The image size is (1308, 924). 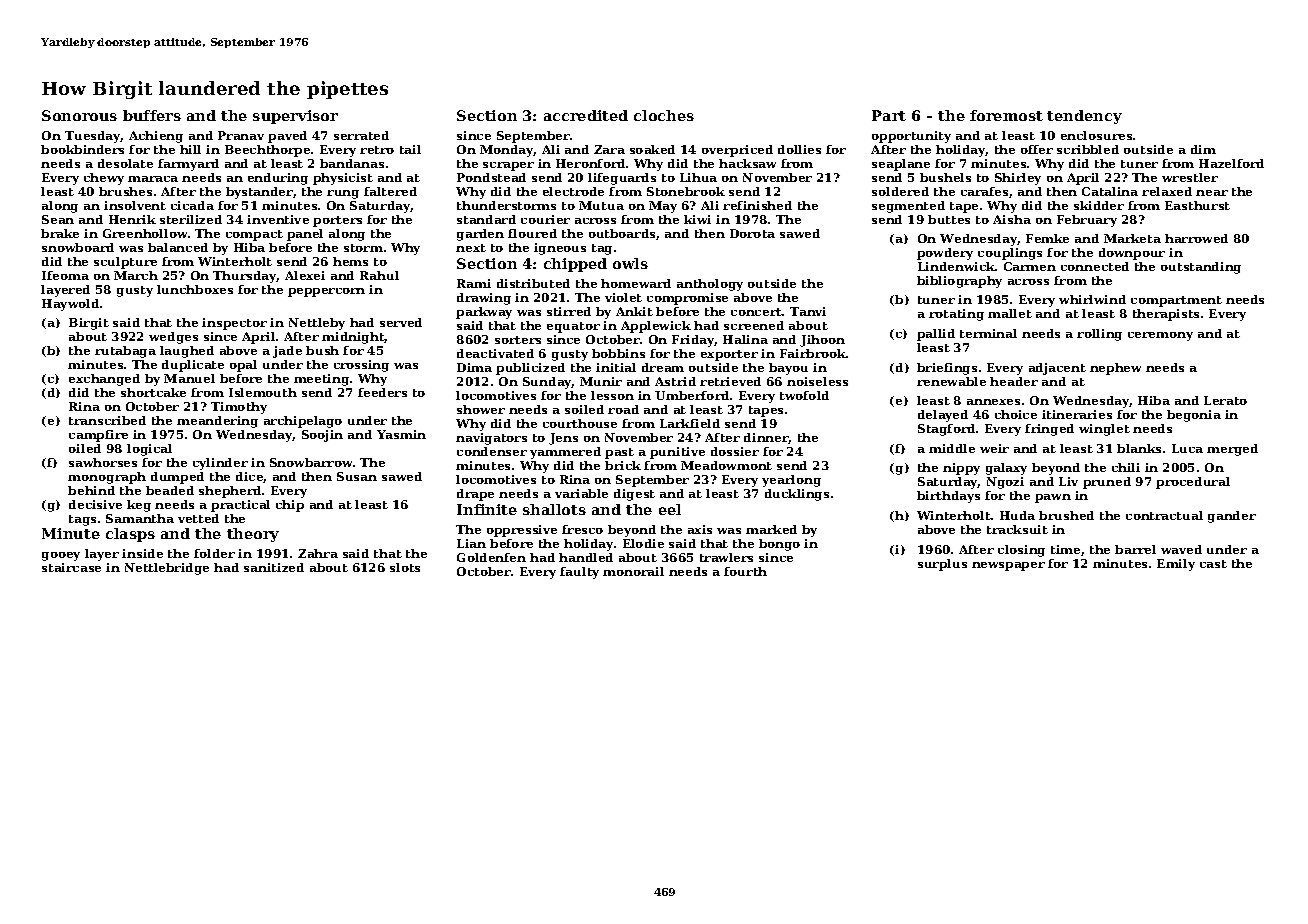 What do you see at coordinates (579, 573) in the screenshot?
I see `faulty` at bounding box center [579, 573].
